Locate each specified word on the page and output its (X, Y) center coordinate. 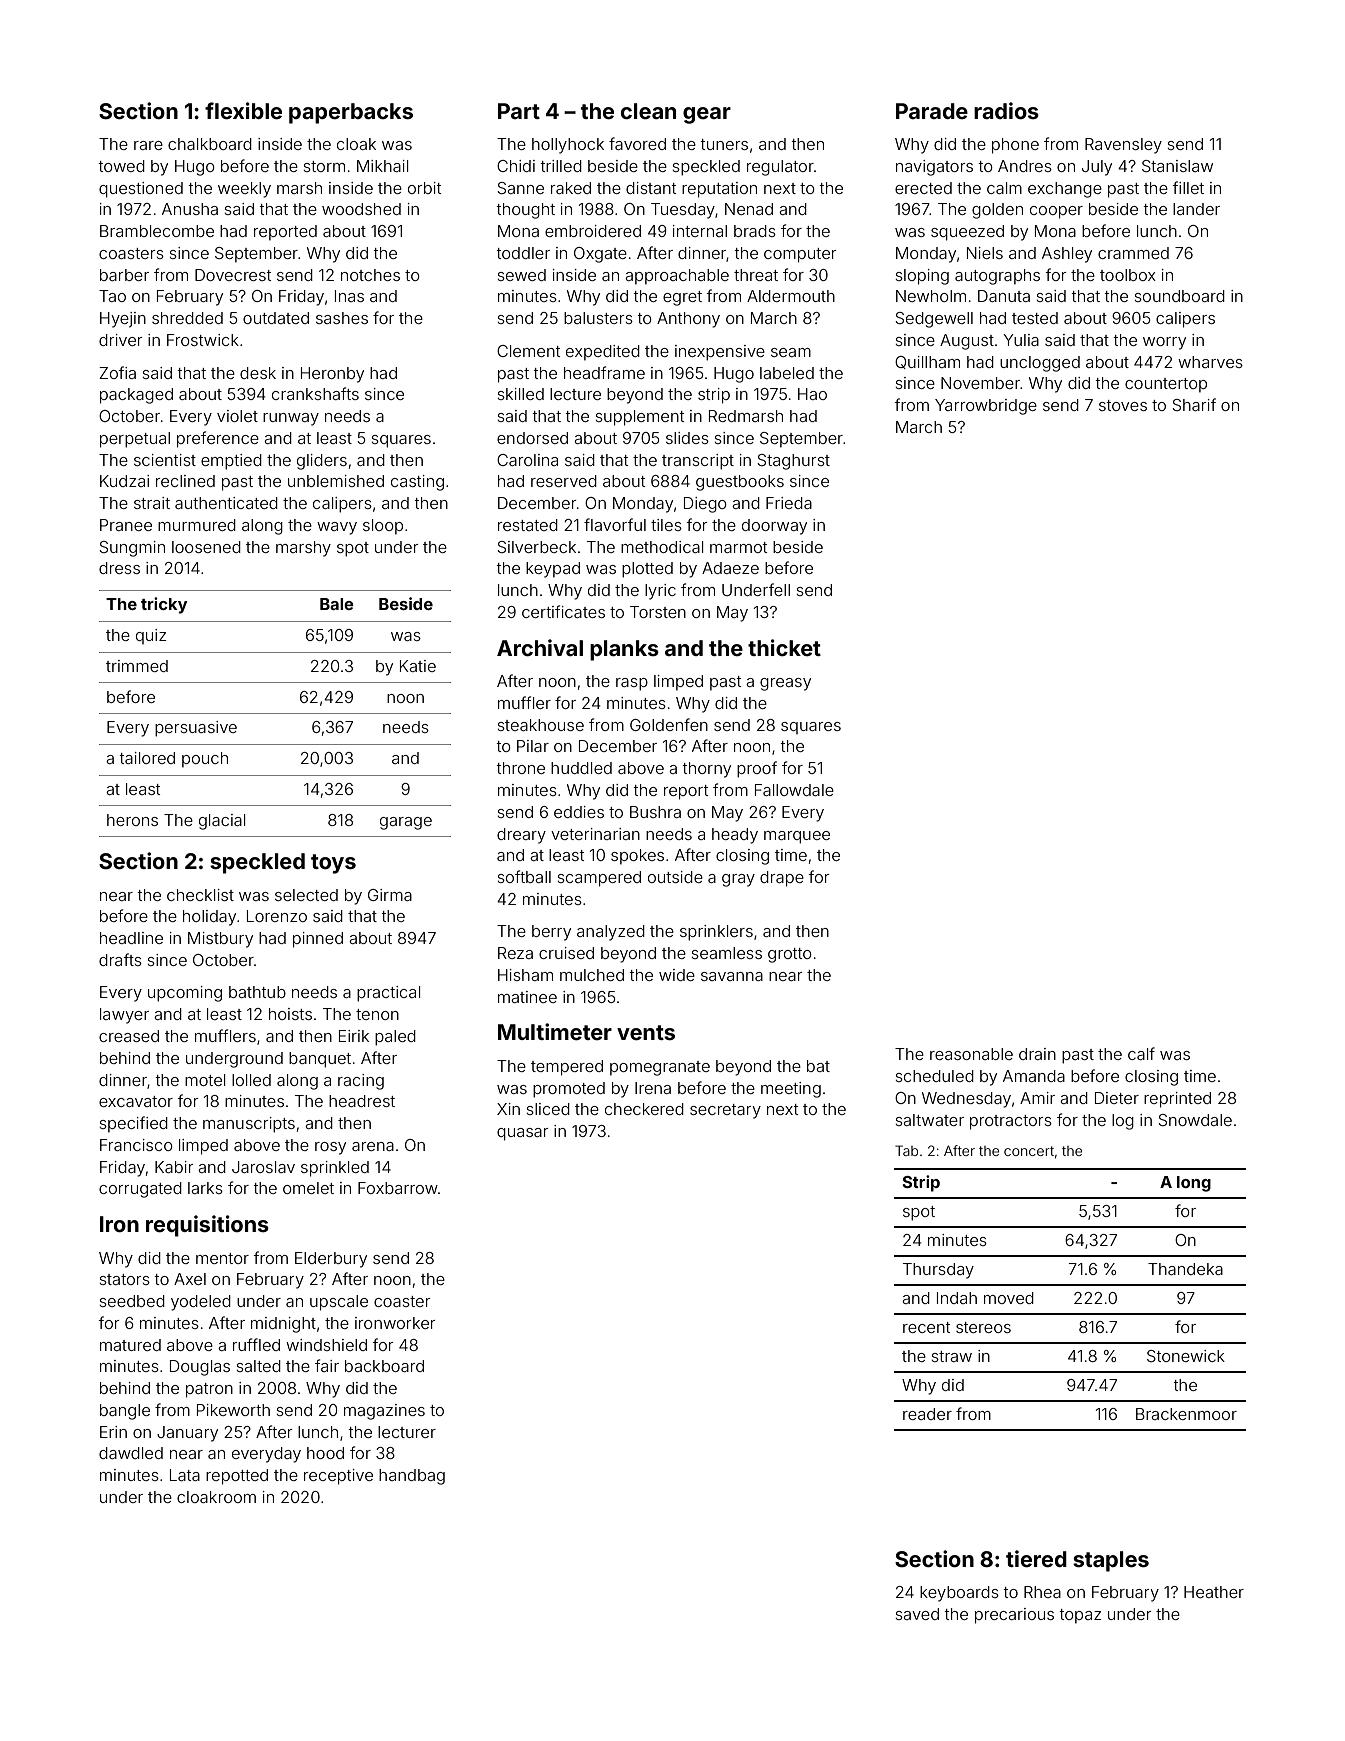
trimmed (137, 666)
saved (917, 1614)
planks (624, 650)
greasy (785, 684)
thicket (784, 647)
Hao (812, 394)
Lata (185, 1475)
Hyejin (123, 320)
